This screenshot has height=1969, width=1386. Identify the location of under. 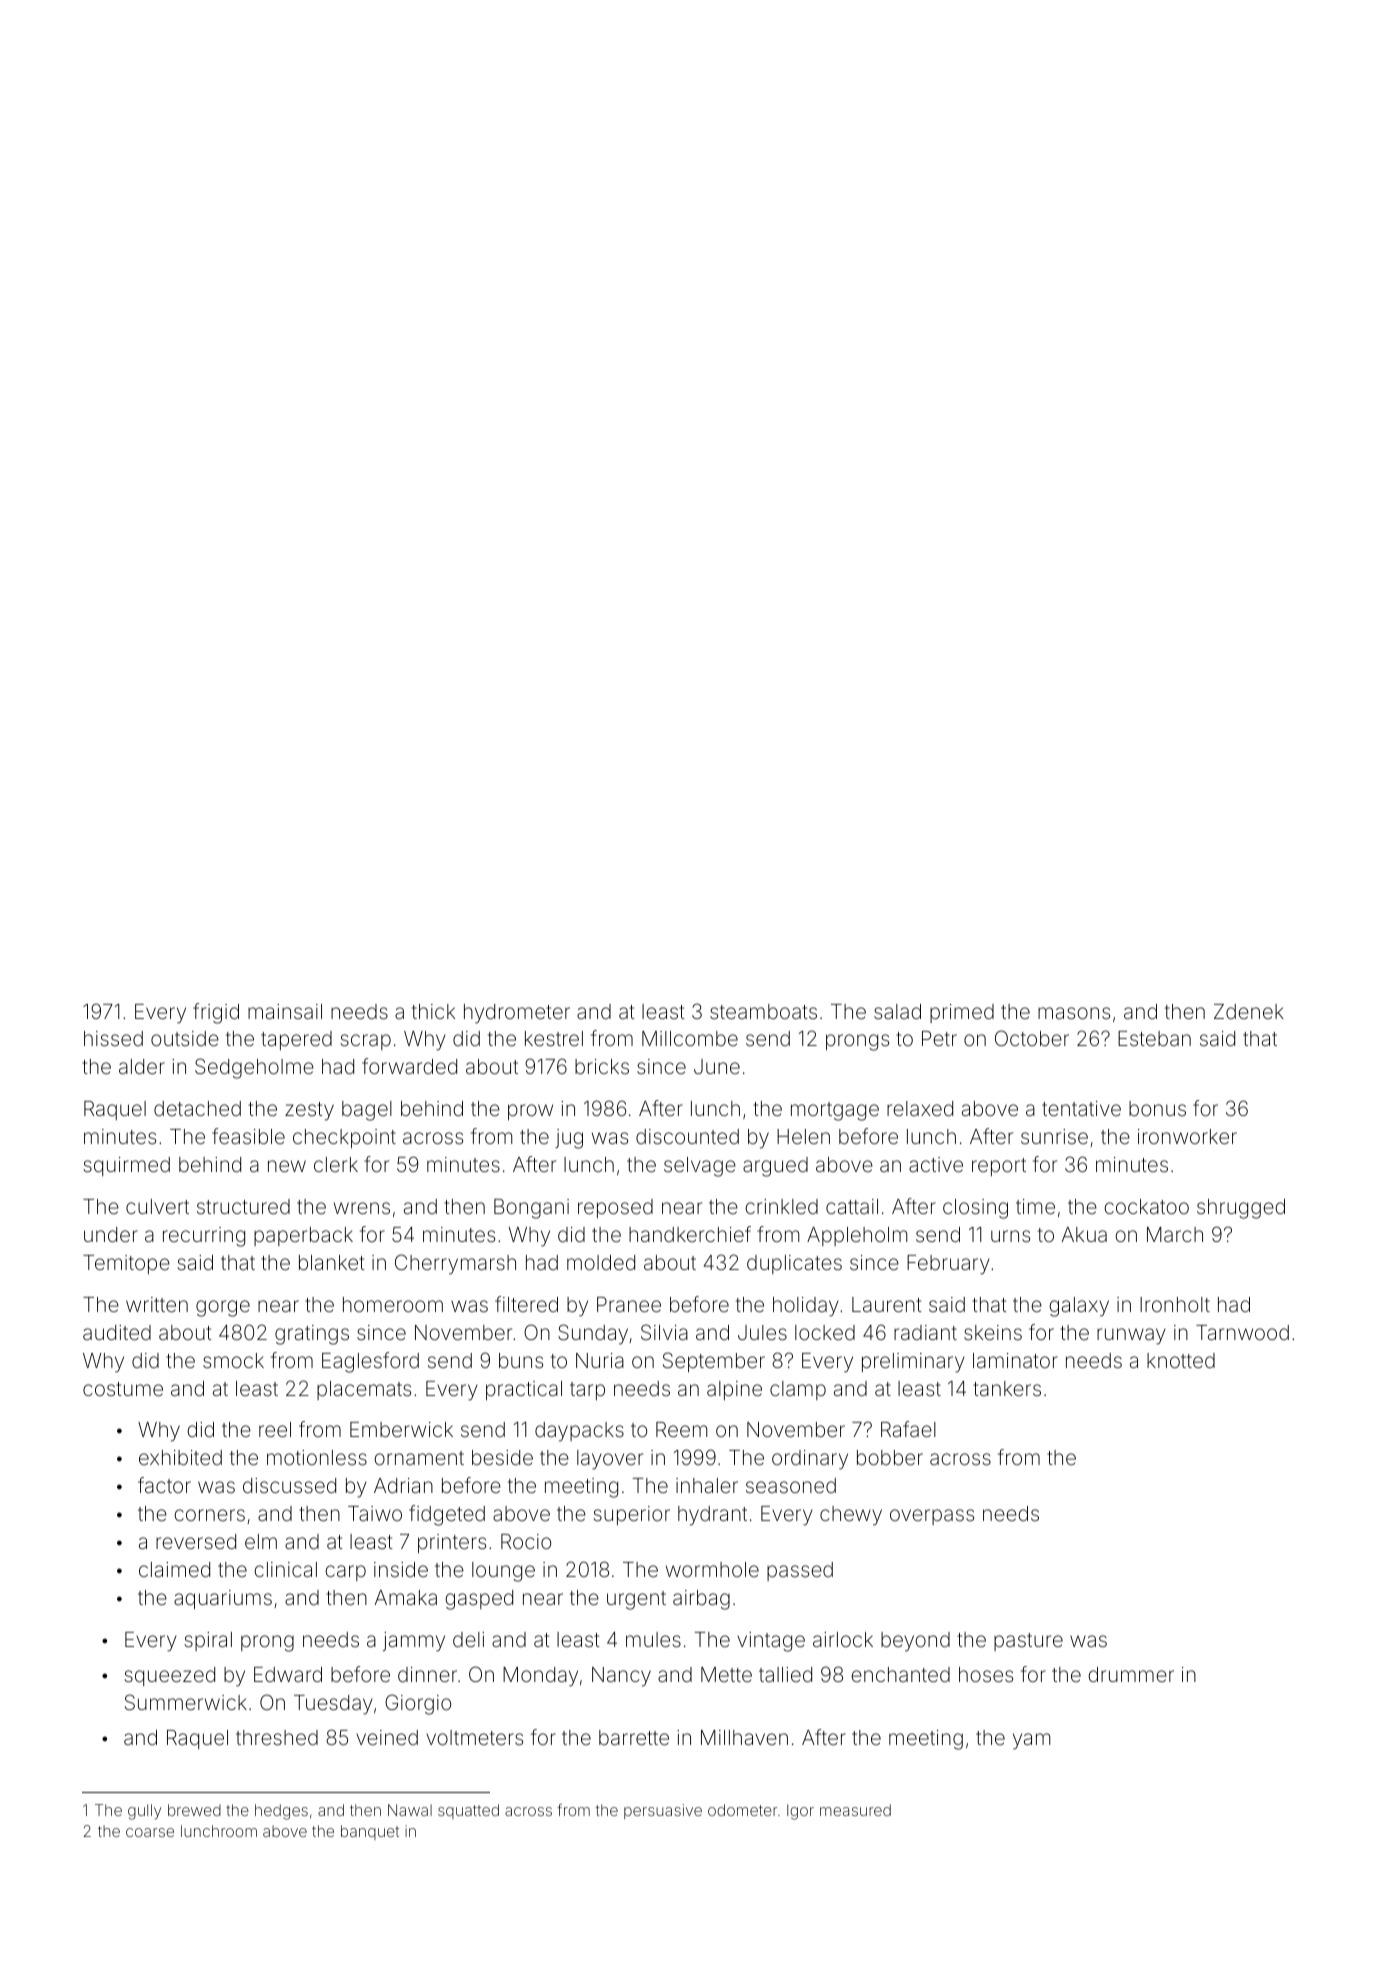
(111, 1234).
